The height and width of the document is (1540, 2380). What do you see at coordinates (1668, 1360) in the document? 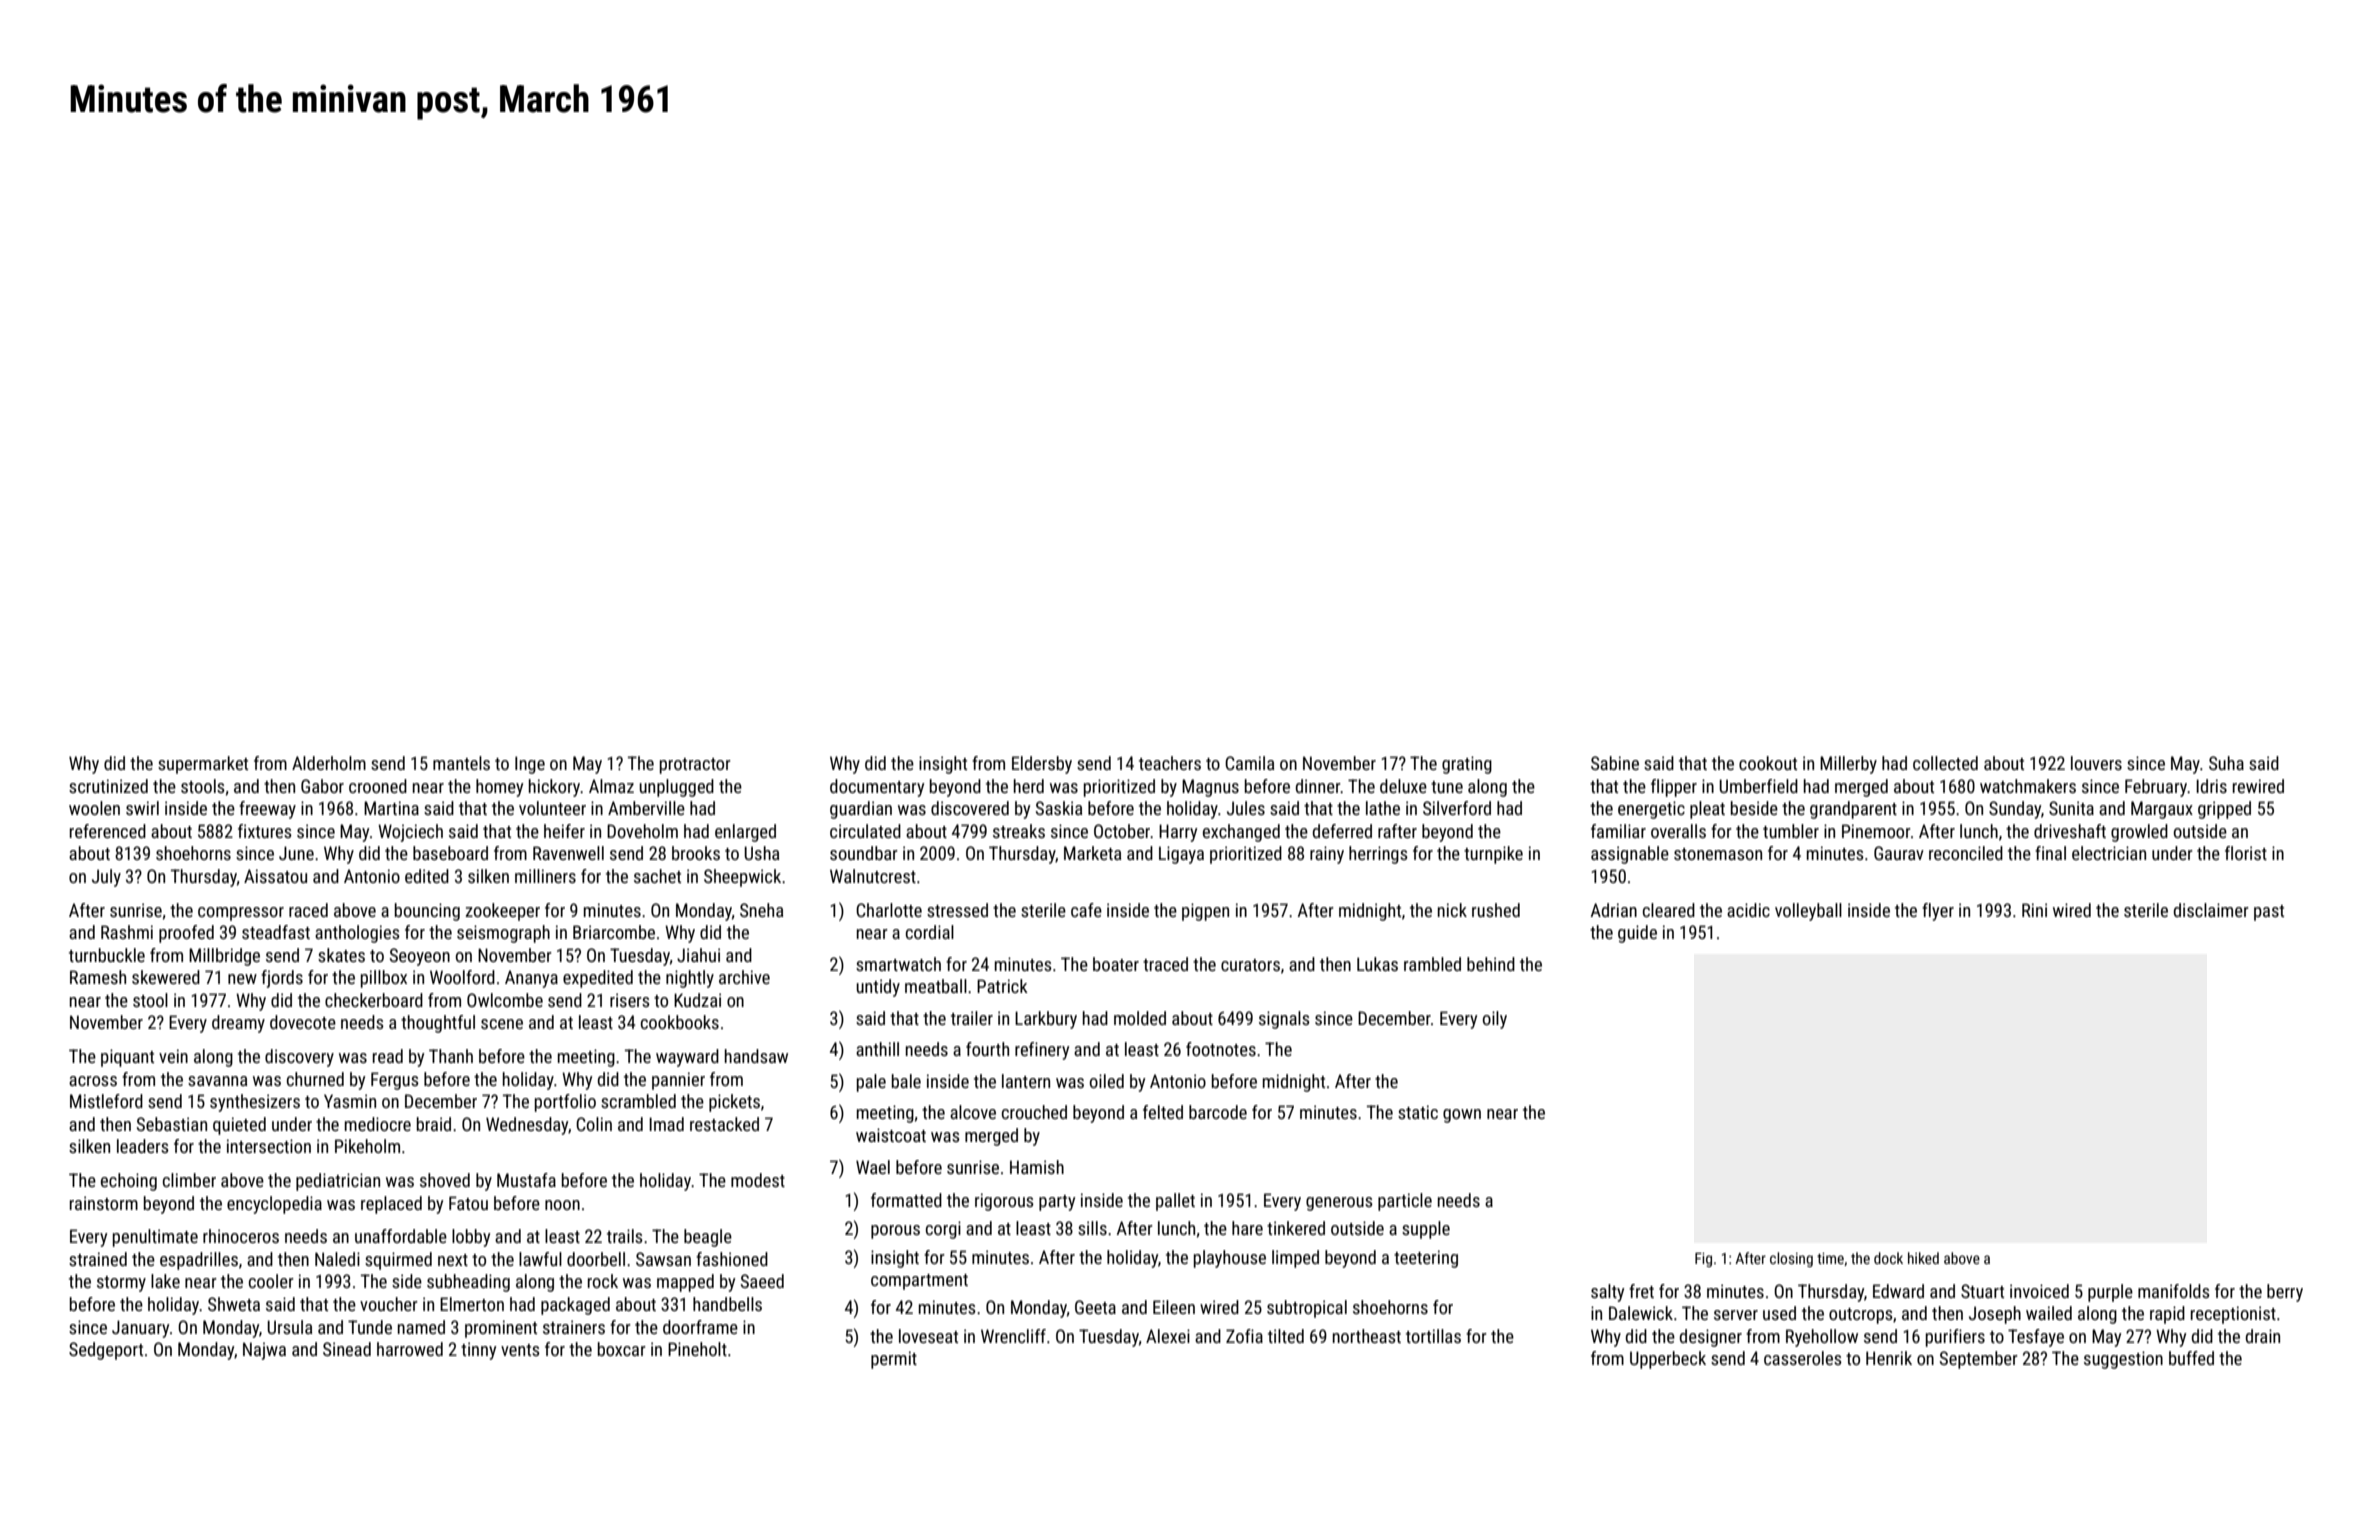
I see `Upperbeck` at bounding box center [1668, 1360].
